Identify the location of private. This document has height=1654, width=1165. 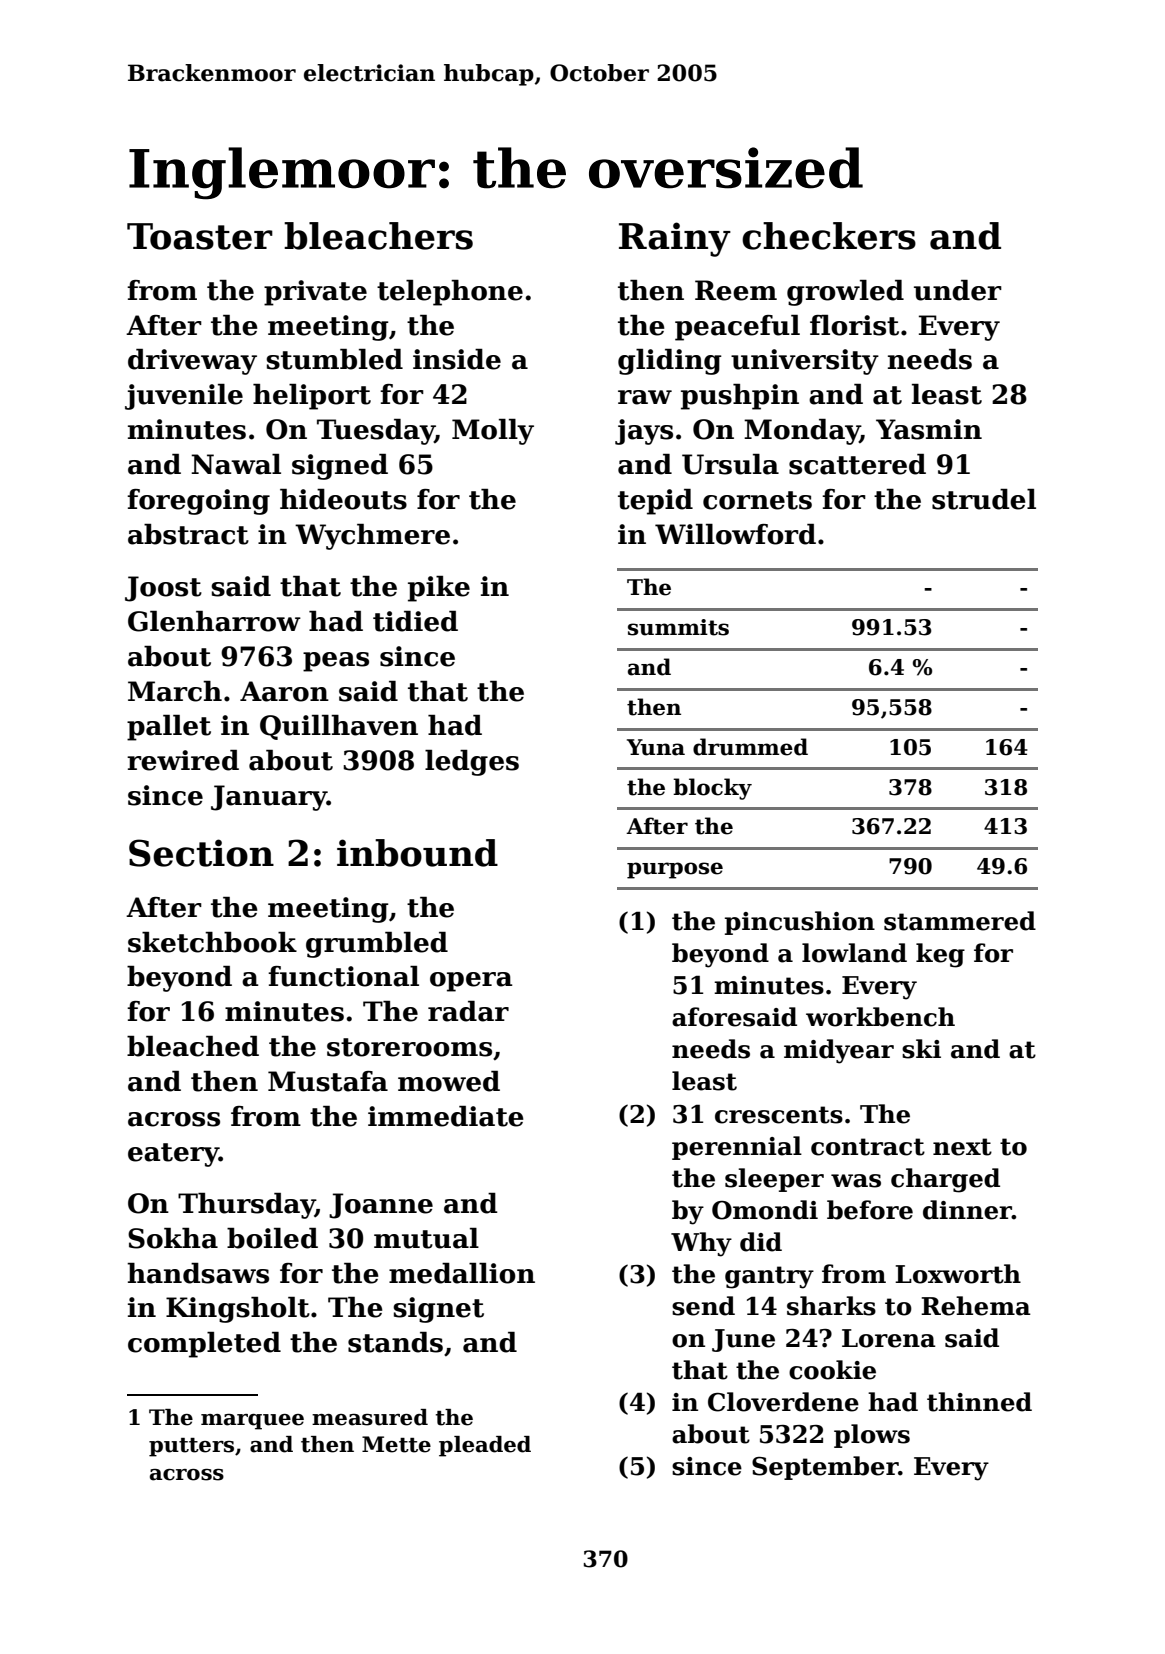
(315, 293).
